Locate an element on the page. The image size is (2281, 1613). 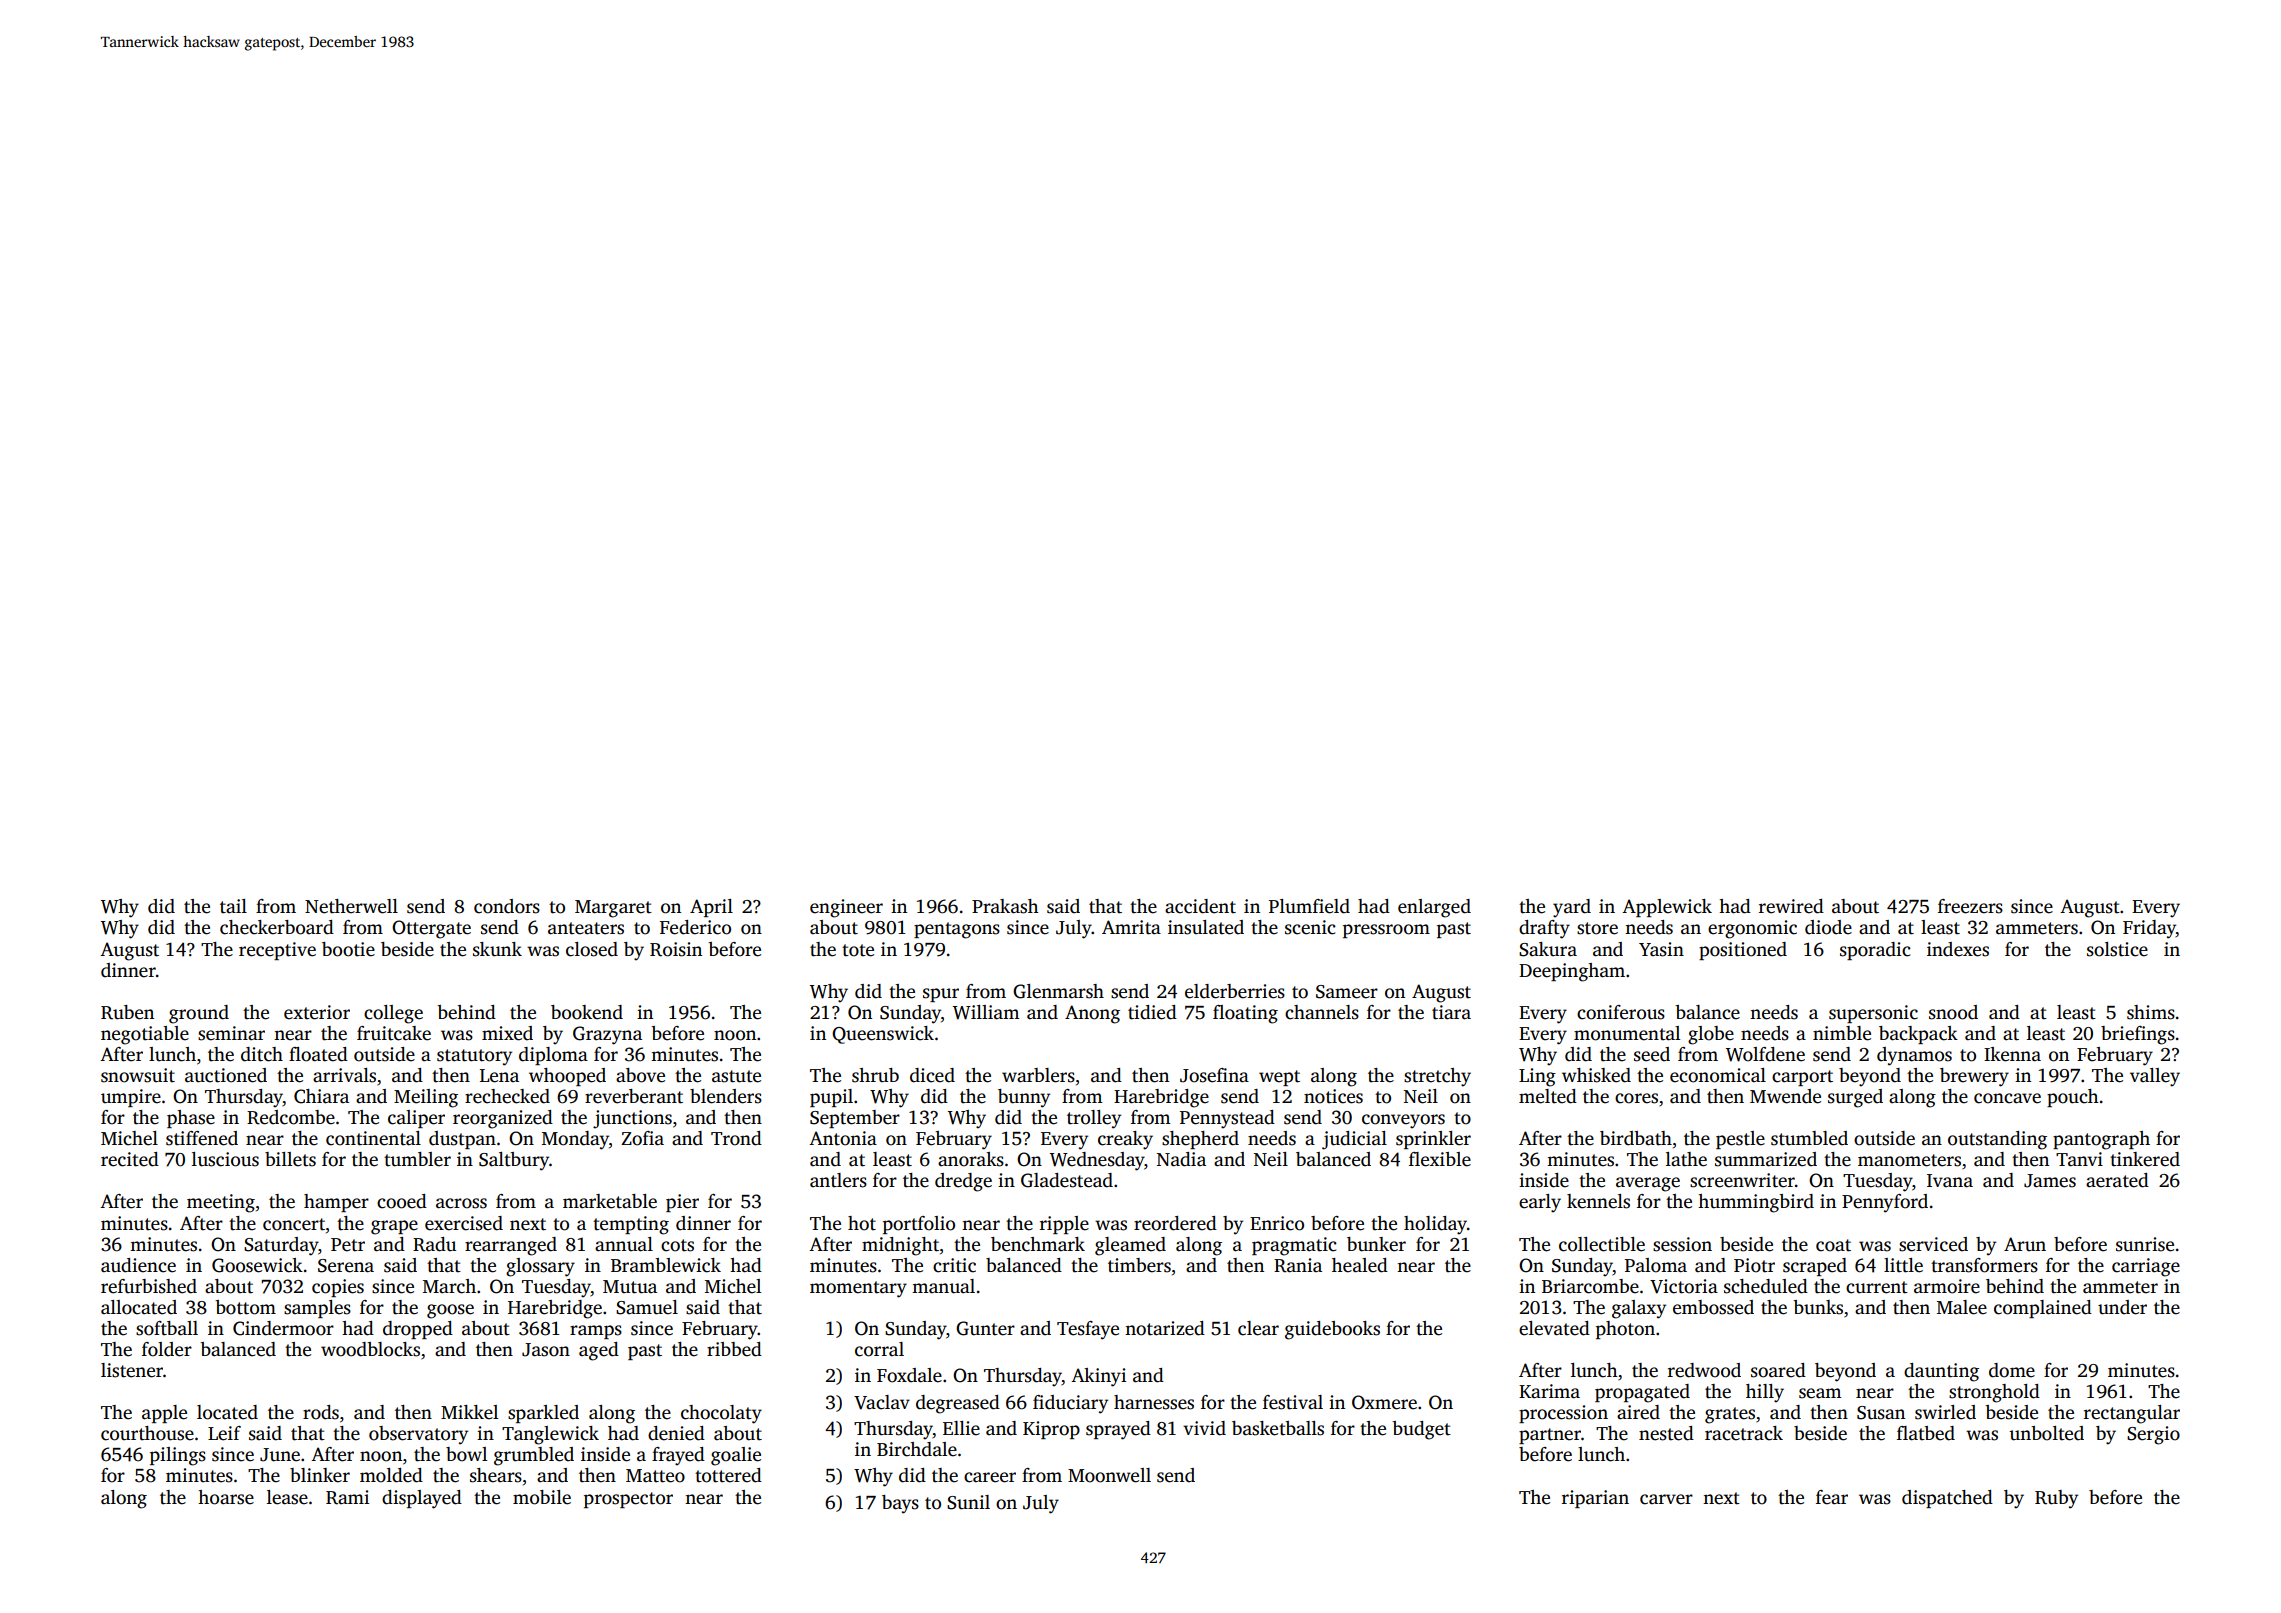
photon is located at coordinates (1625, 1330).
